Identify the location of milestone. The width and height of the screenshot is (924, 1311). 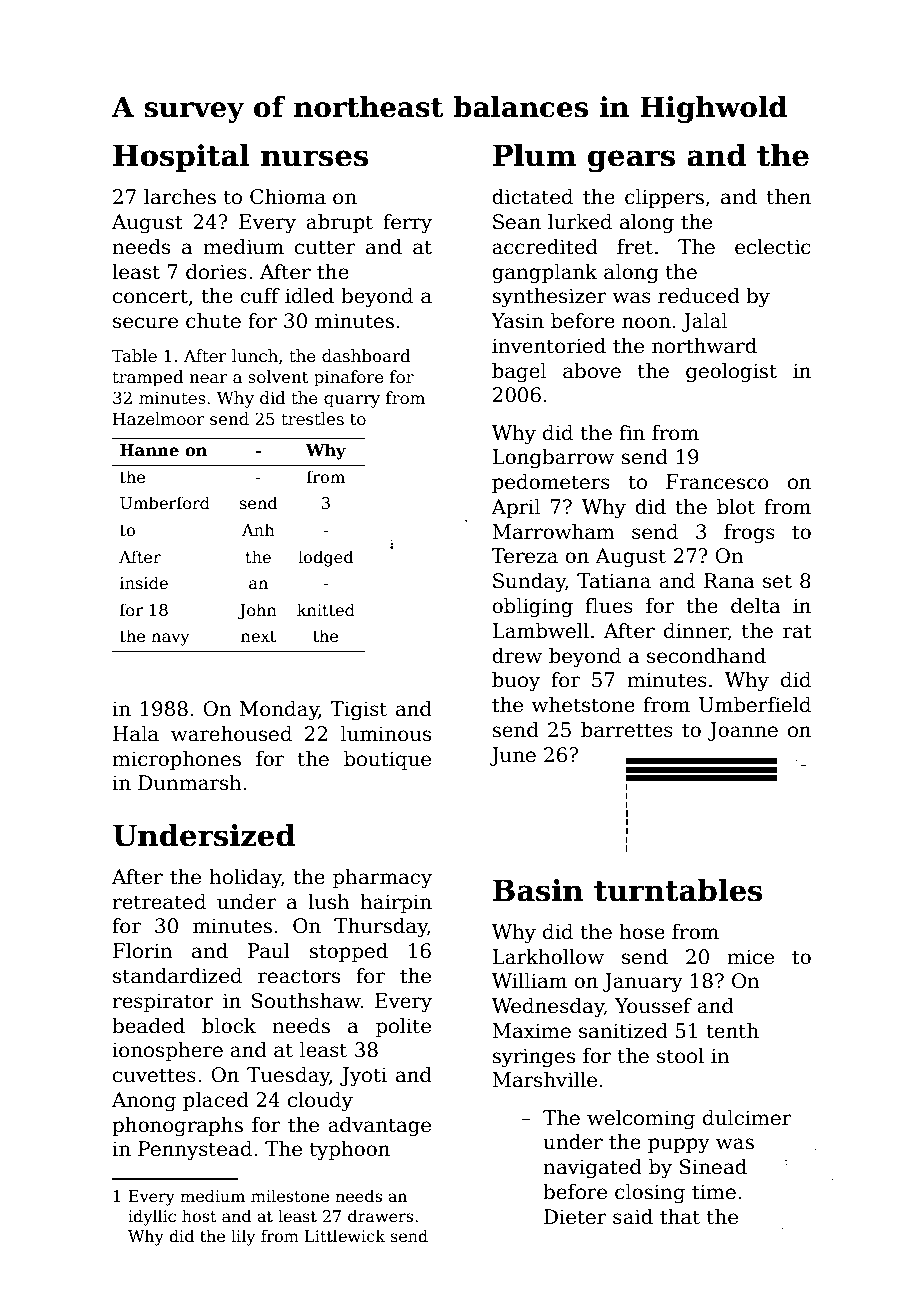
(290, 1195).
